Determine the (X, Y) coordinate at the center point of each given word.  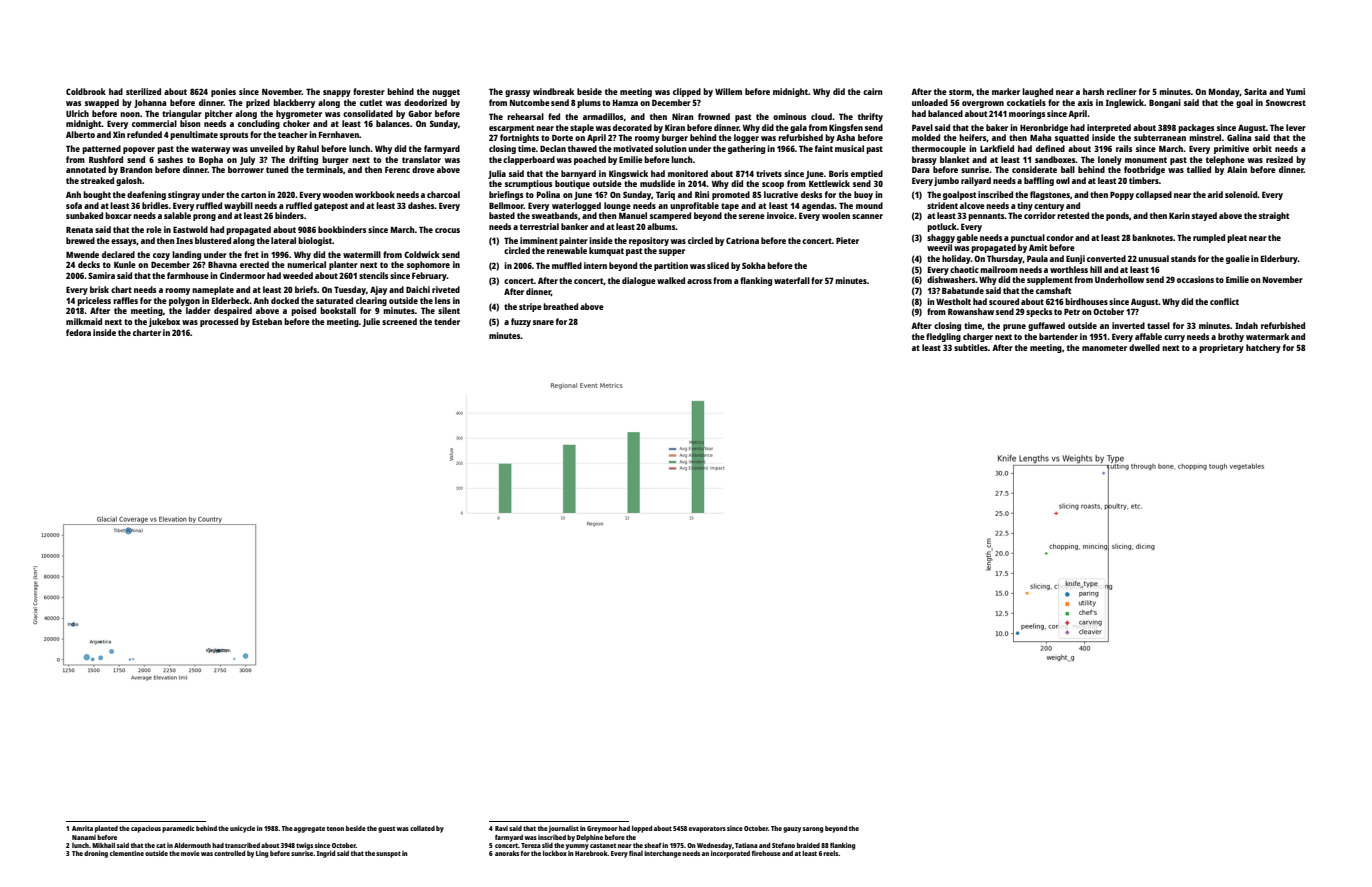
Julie (371, 322)
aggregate (309, 829)
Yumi (1295, 91)
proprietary (1221, 348)
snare (543, 322)
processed (219, 322)
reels (830, 853)
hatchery (1263, 348)
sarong (813, 830)
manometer (1104, 348)
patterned (101, 149)
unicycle (242, 829)
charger (978, 337)
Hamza (625, 103)
